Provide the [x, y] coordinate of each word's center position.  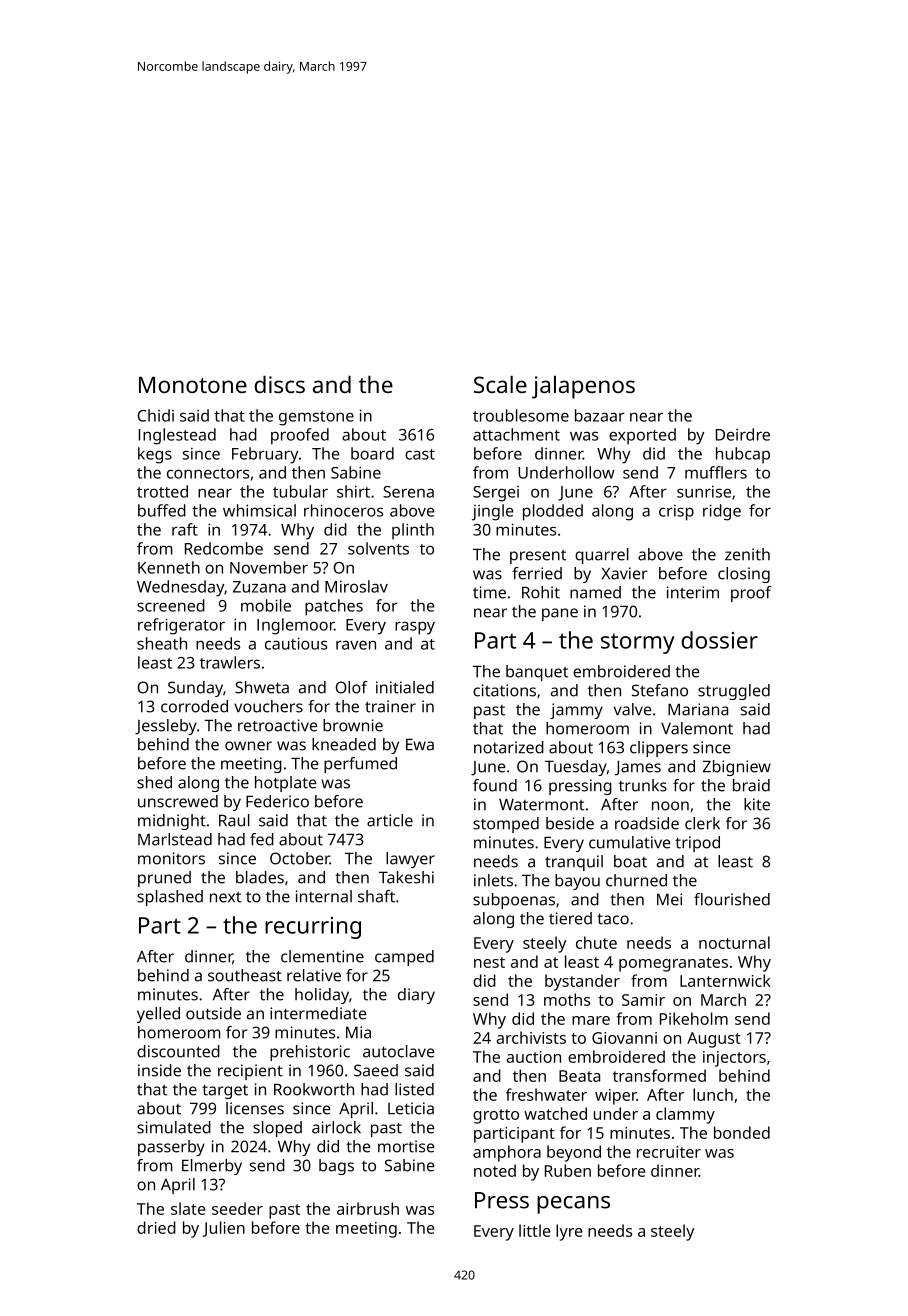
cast [420, 454]
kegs [155, 455]
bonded [742, 1132]
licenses [255, 1108]
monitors [171, 858]
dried [156, 1227]
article [390, 820]
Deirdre [743, 434]
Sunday [195, 689]
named [595, 592]
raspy [415, 628]
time [489, 592]
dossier [720, 640]
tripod [697, 844]
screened [171, 605]
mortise [406, 1146]
